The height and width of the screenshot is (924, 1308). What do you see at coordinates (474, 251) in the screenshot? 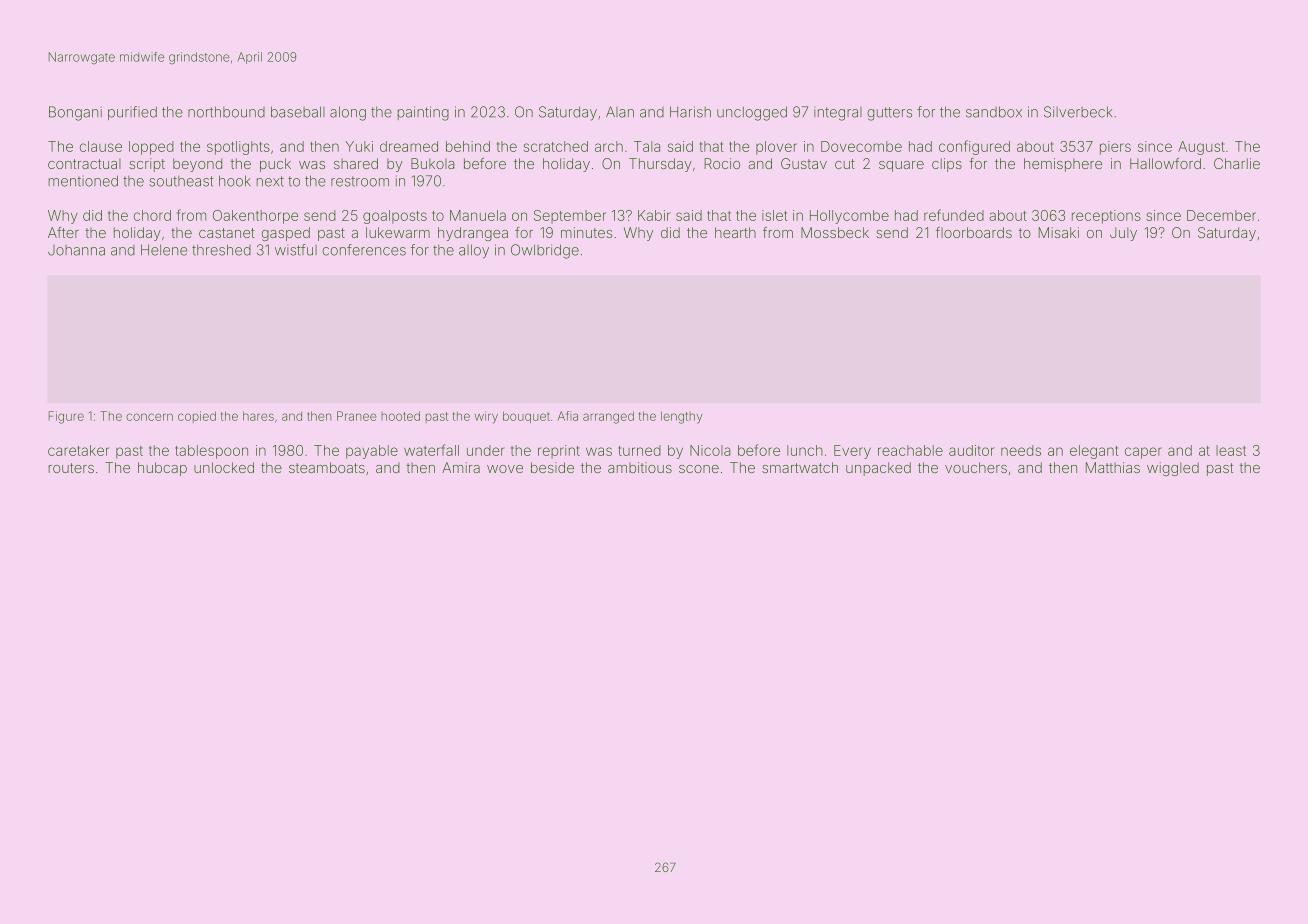
I see `alloy` at bounding box center [474, 251].
